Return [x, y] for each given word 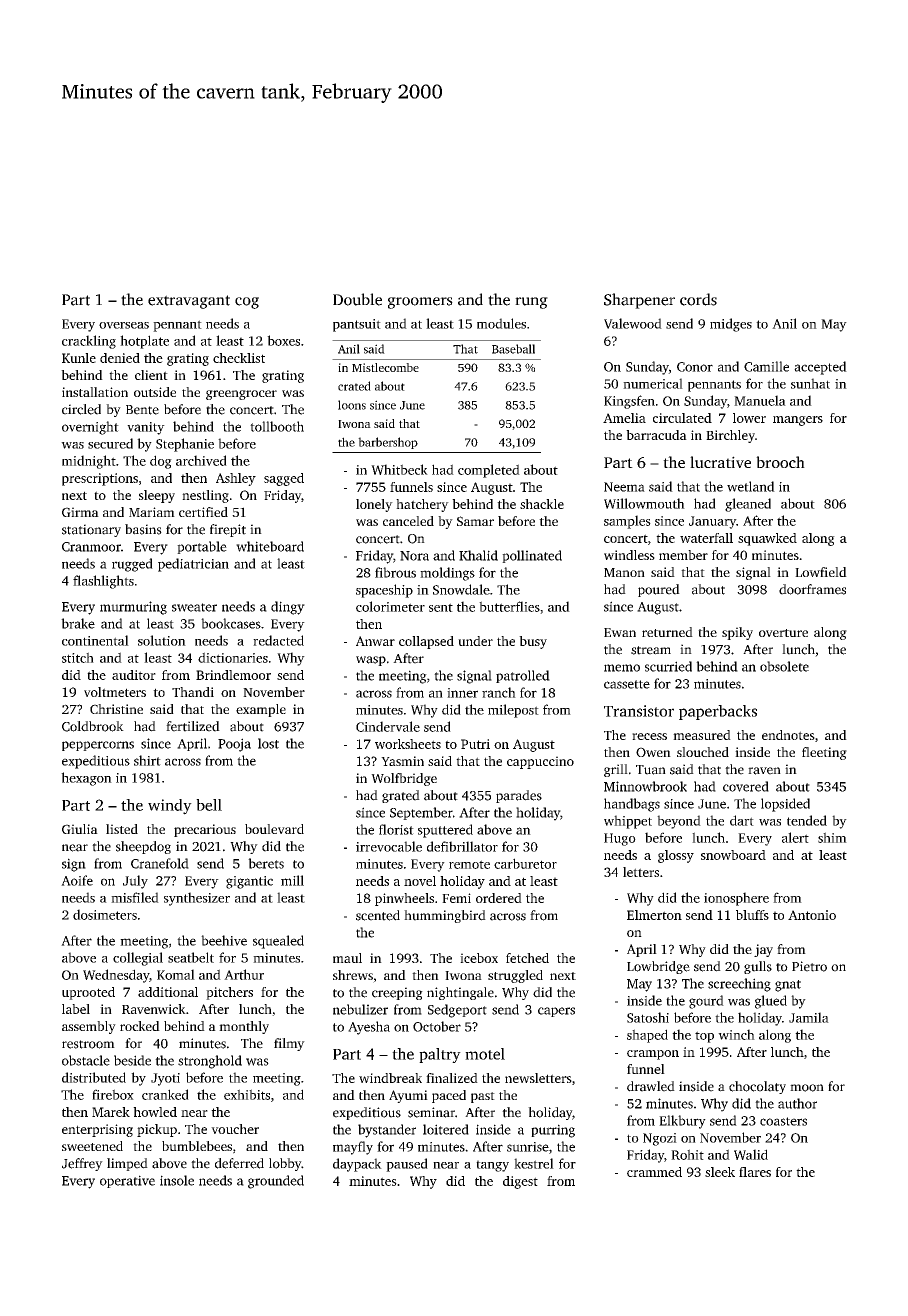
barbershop [388, 443]
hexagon [86, 779]
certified [203, 512]
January [712, 522]
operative [127, 1181]
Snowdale [461, 589]
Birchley [730, 436]
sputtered [445, 831]
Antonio [812, 915]
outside [155, 392]
